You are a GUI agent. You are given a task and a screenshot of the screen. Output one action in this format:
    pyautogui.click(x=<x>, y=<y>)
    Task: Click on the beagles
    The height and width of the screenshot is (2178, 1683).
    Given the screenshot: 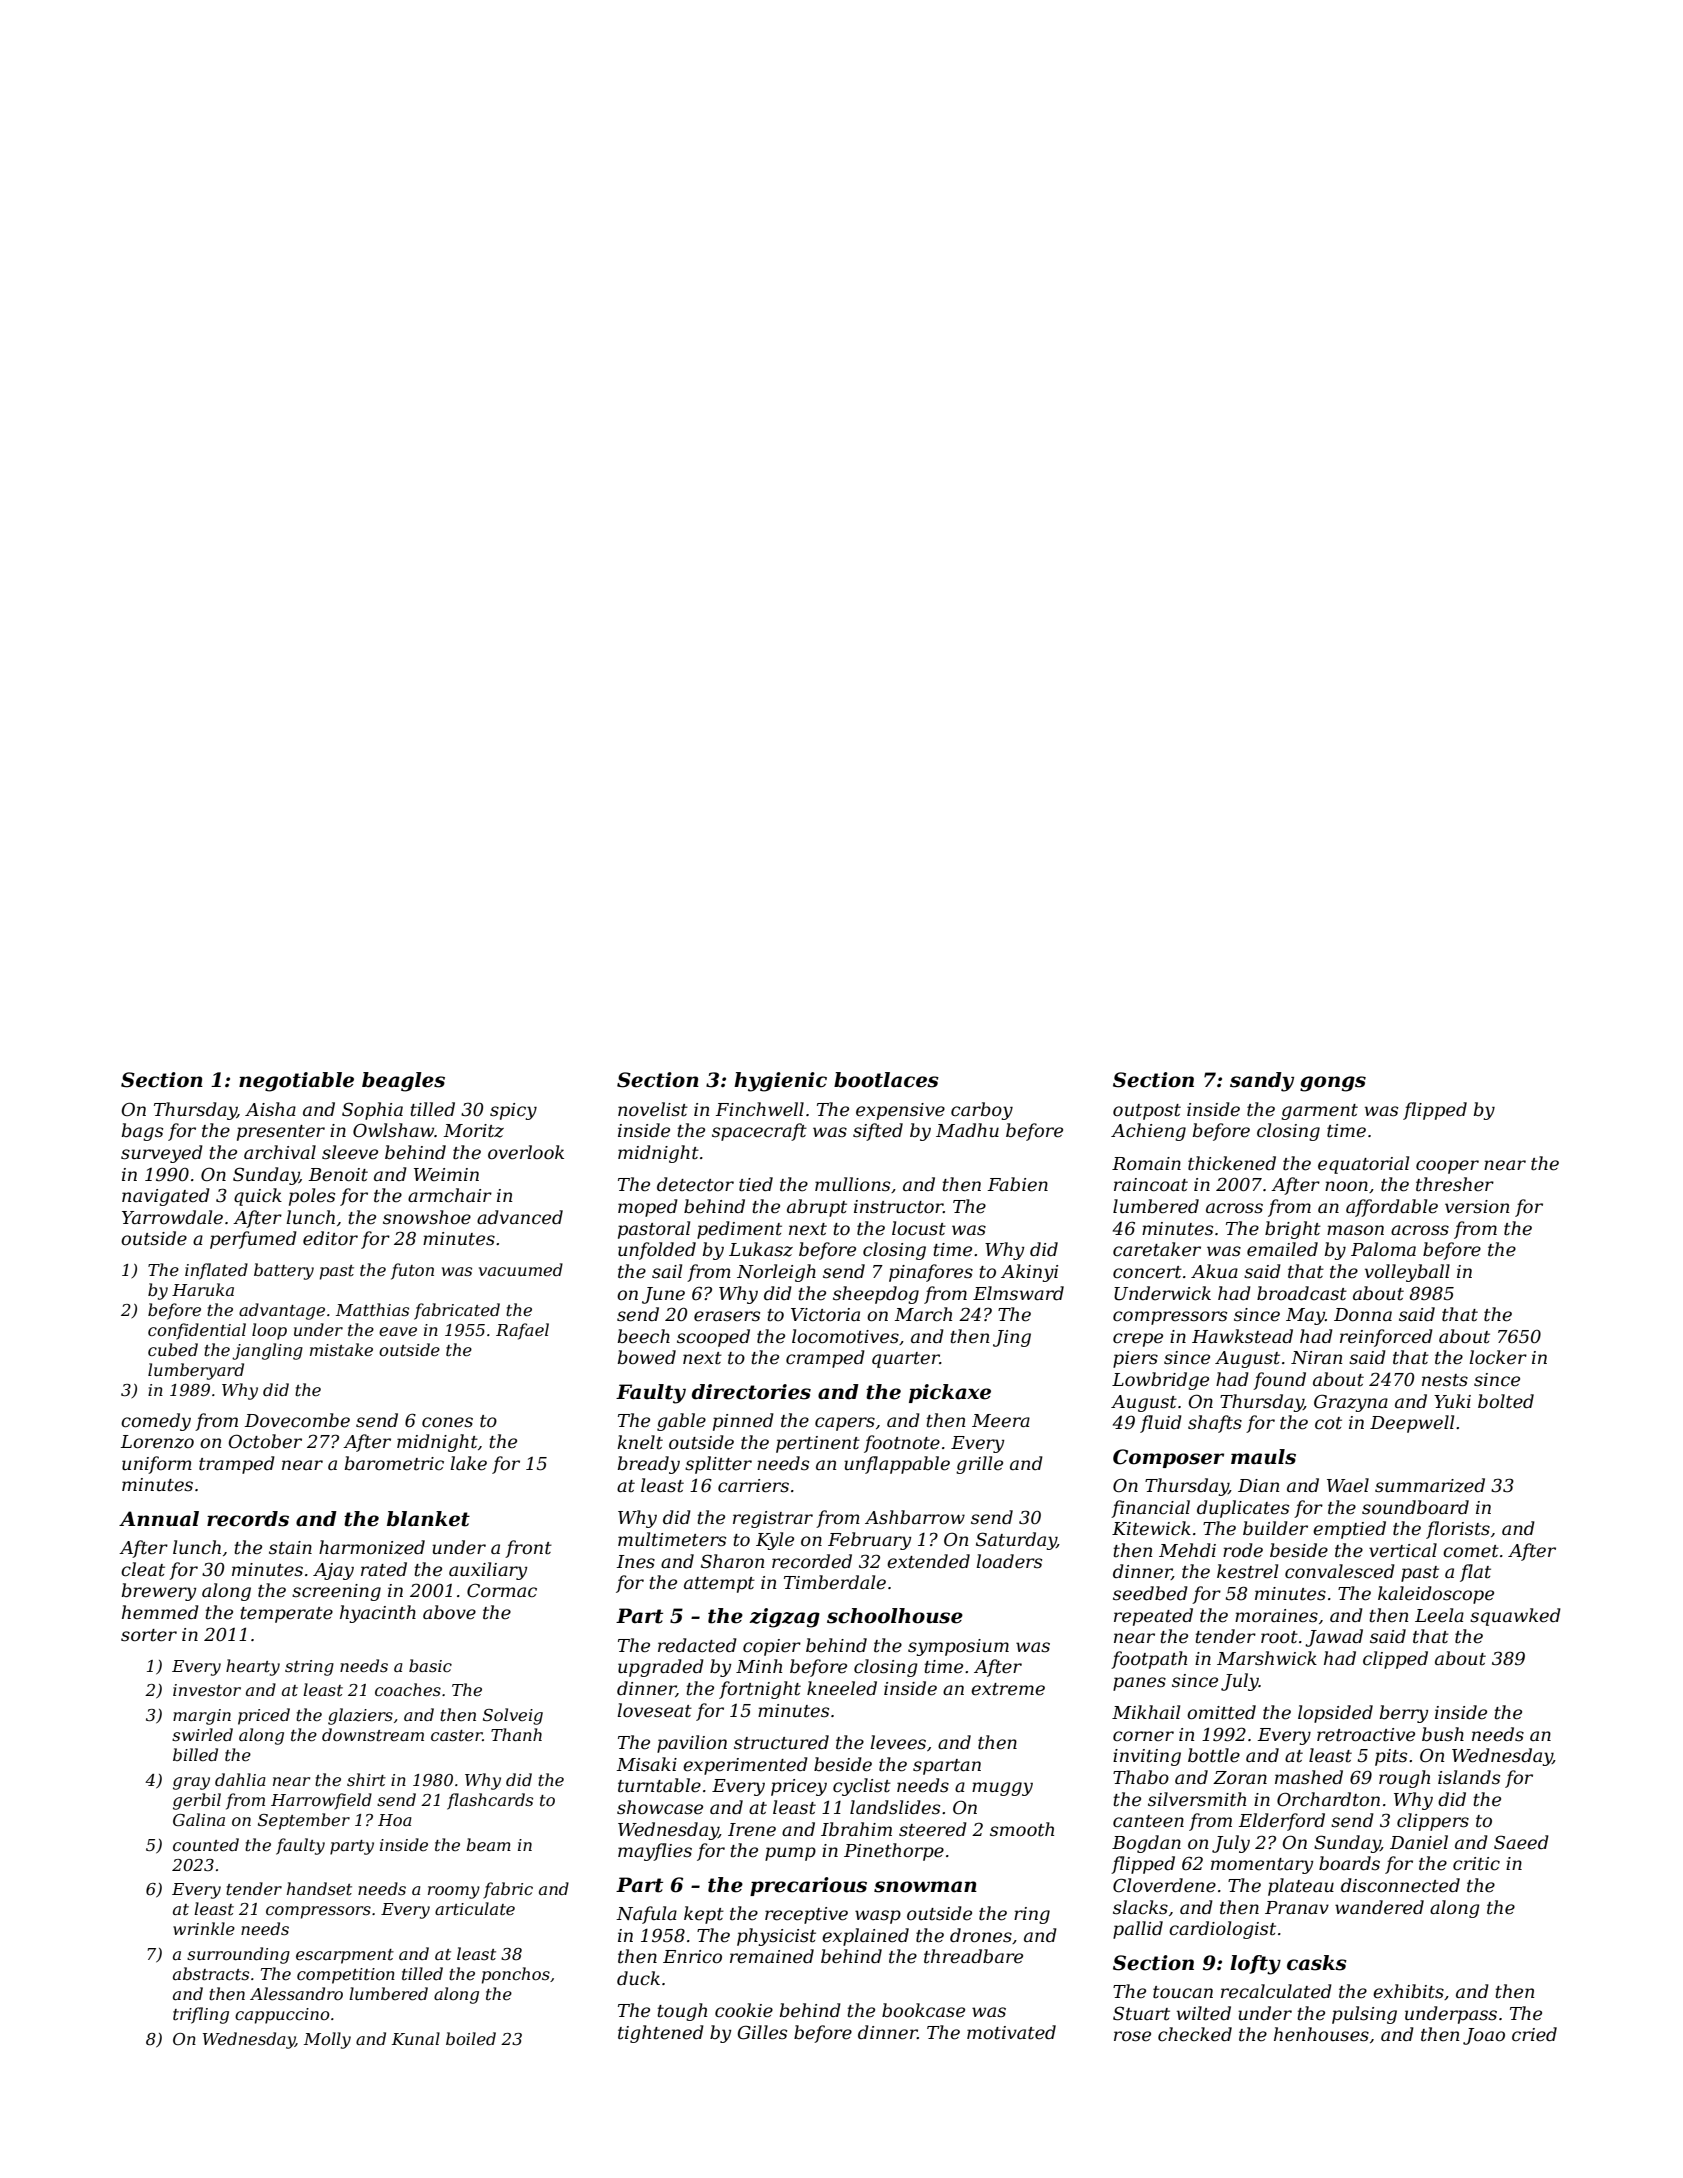 What is the action you would take?
    pyautogui.click(x=403, y=1082)
